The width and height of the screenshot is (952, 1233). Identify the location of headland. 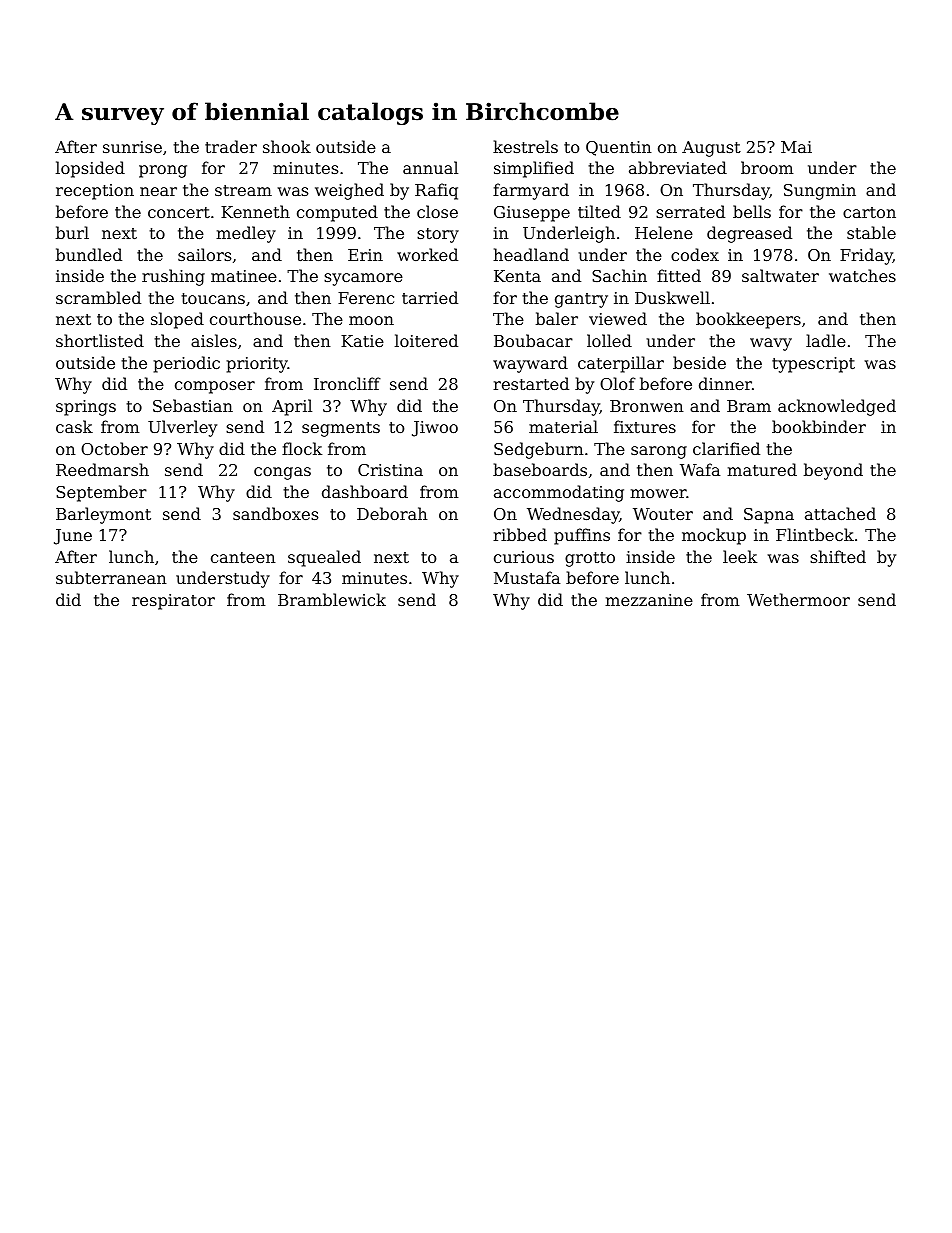
(531, 254).
